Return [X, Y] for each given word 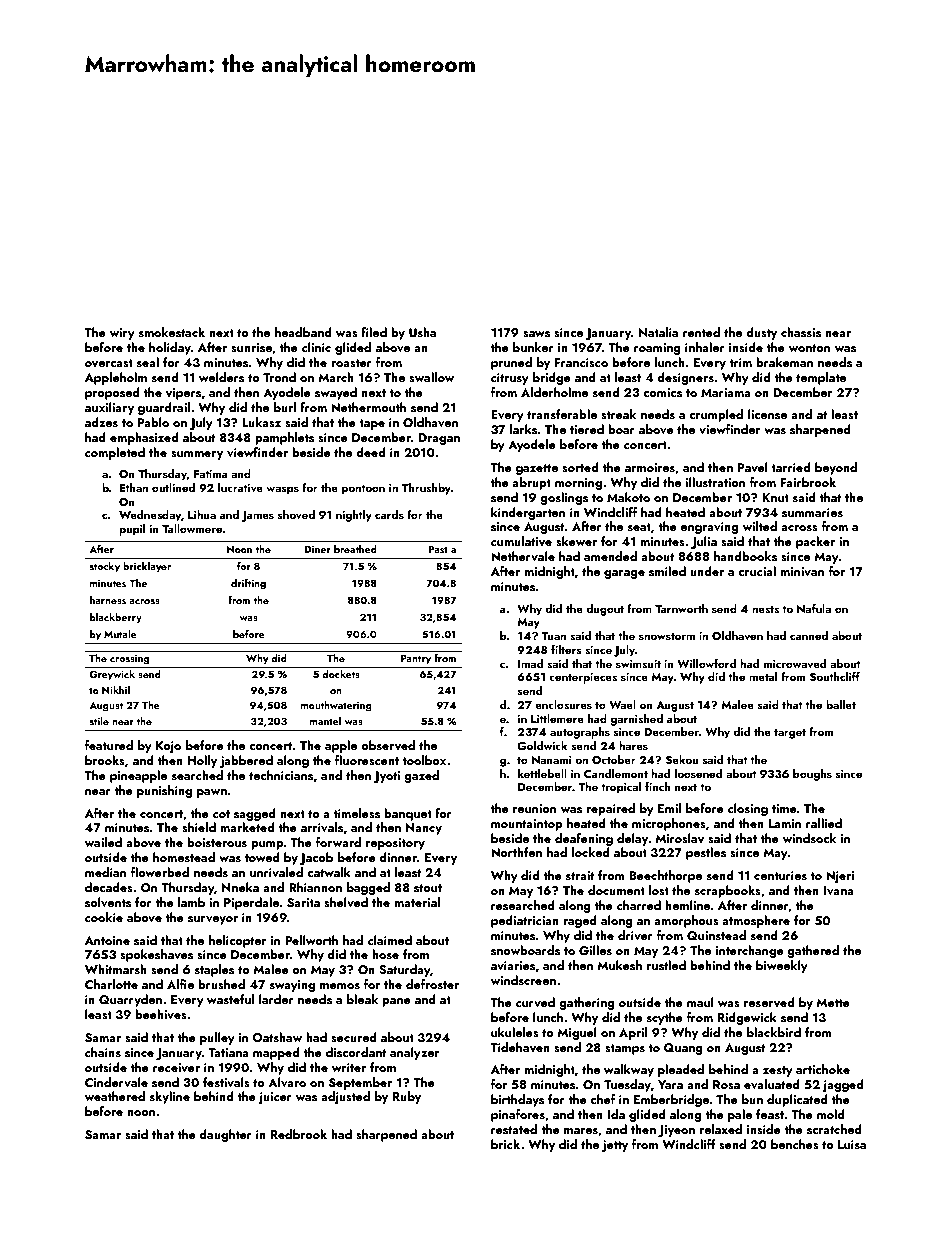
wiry [122, 334]
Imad [530, 663]
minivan [802, 571]
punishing [164, 791]
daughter [225, 1135]
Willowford [706, 663]
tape [372, 424]
